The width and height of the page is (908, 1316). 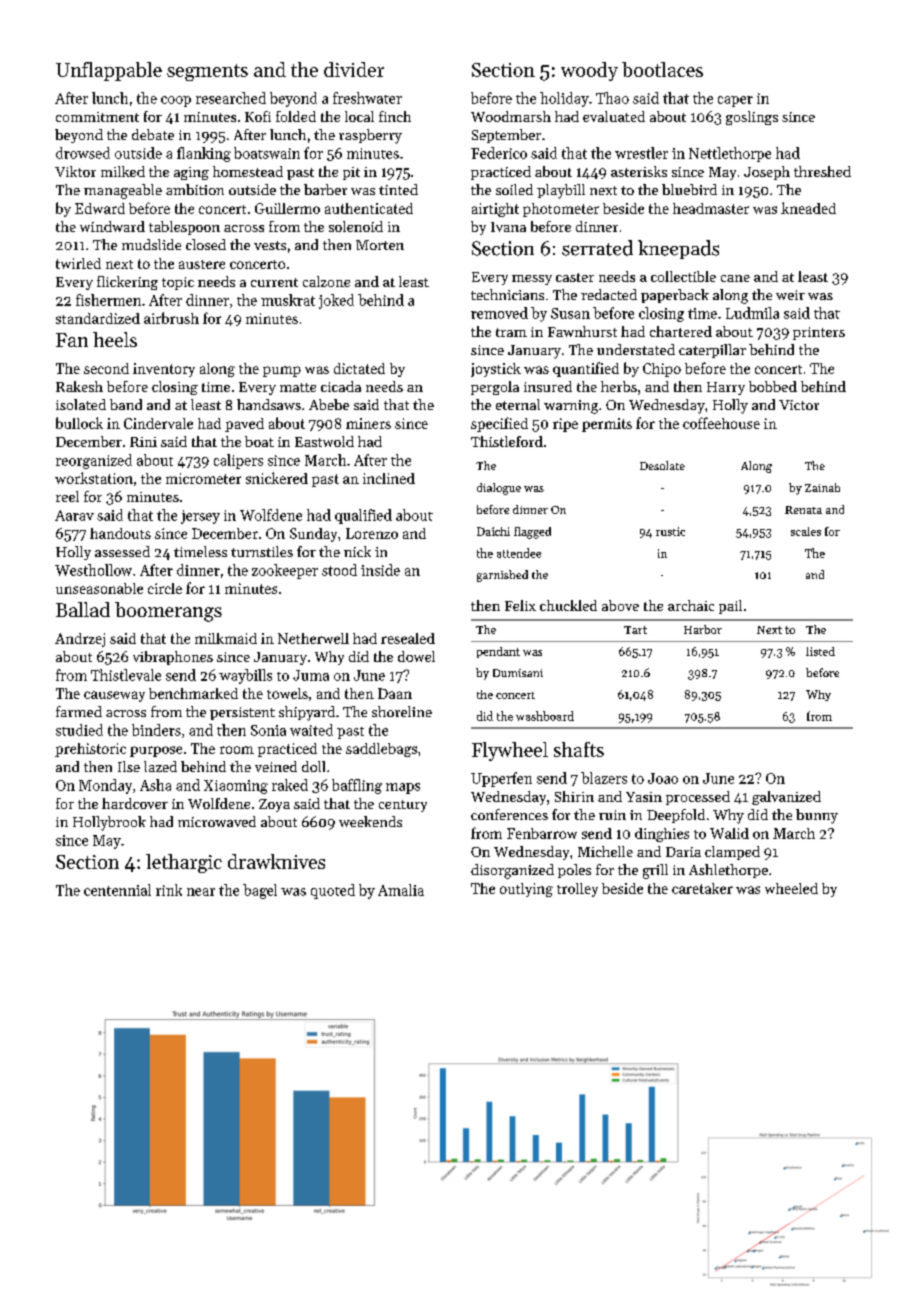 I want to click on Xiaoming, so click(x=236, y=787).
